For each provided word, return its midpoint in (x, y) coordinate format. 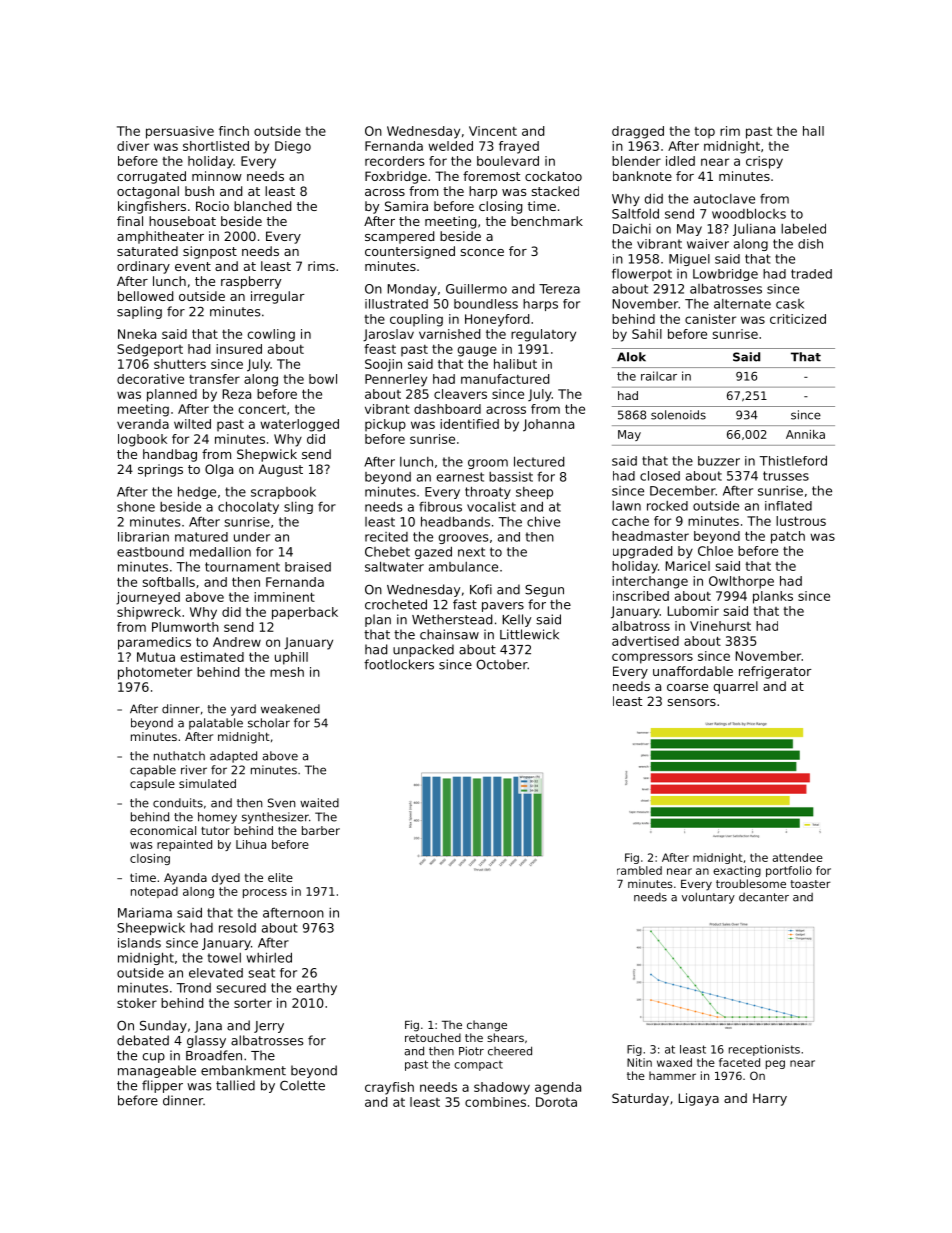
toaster (810, 884)
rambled (639, 870)
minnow (217, 176)
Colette (302, 1085)
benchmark (547, 221)
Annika (805, 434)
